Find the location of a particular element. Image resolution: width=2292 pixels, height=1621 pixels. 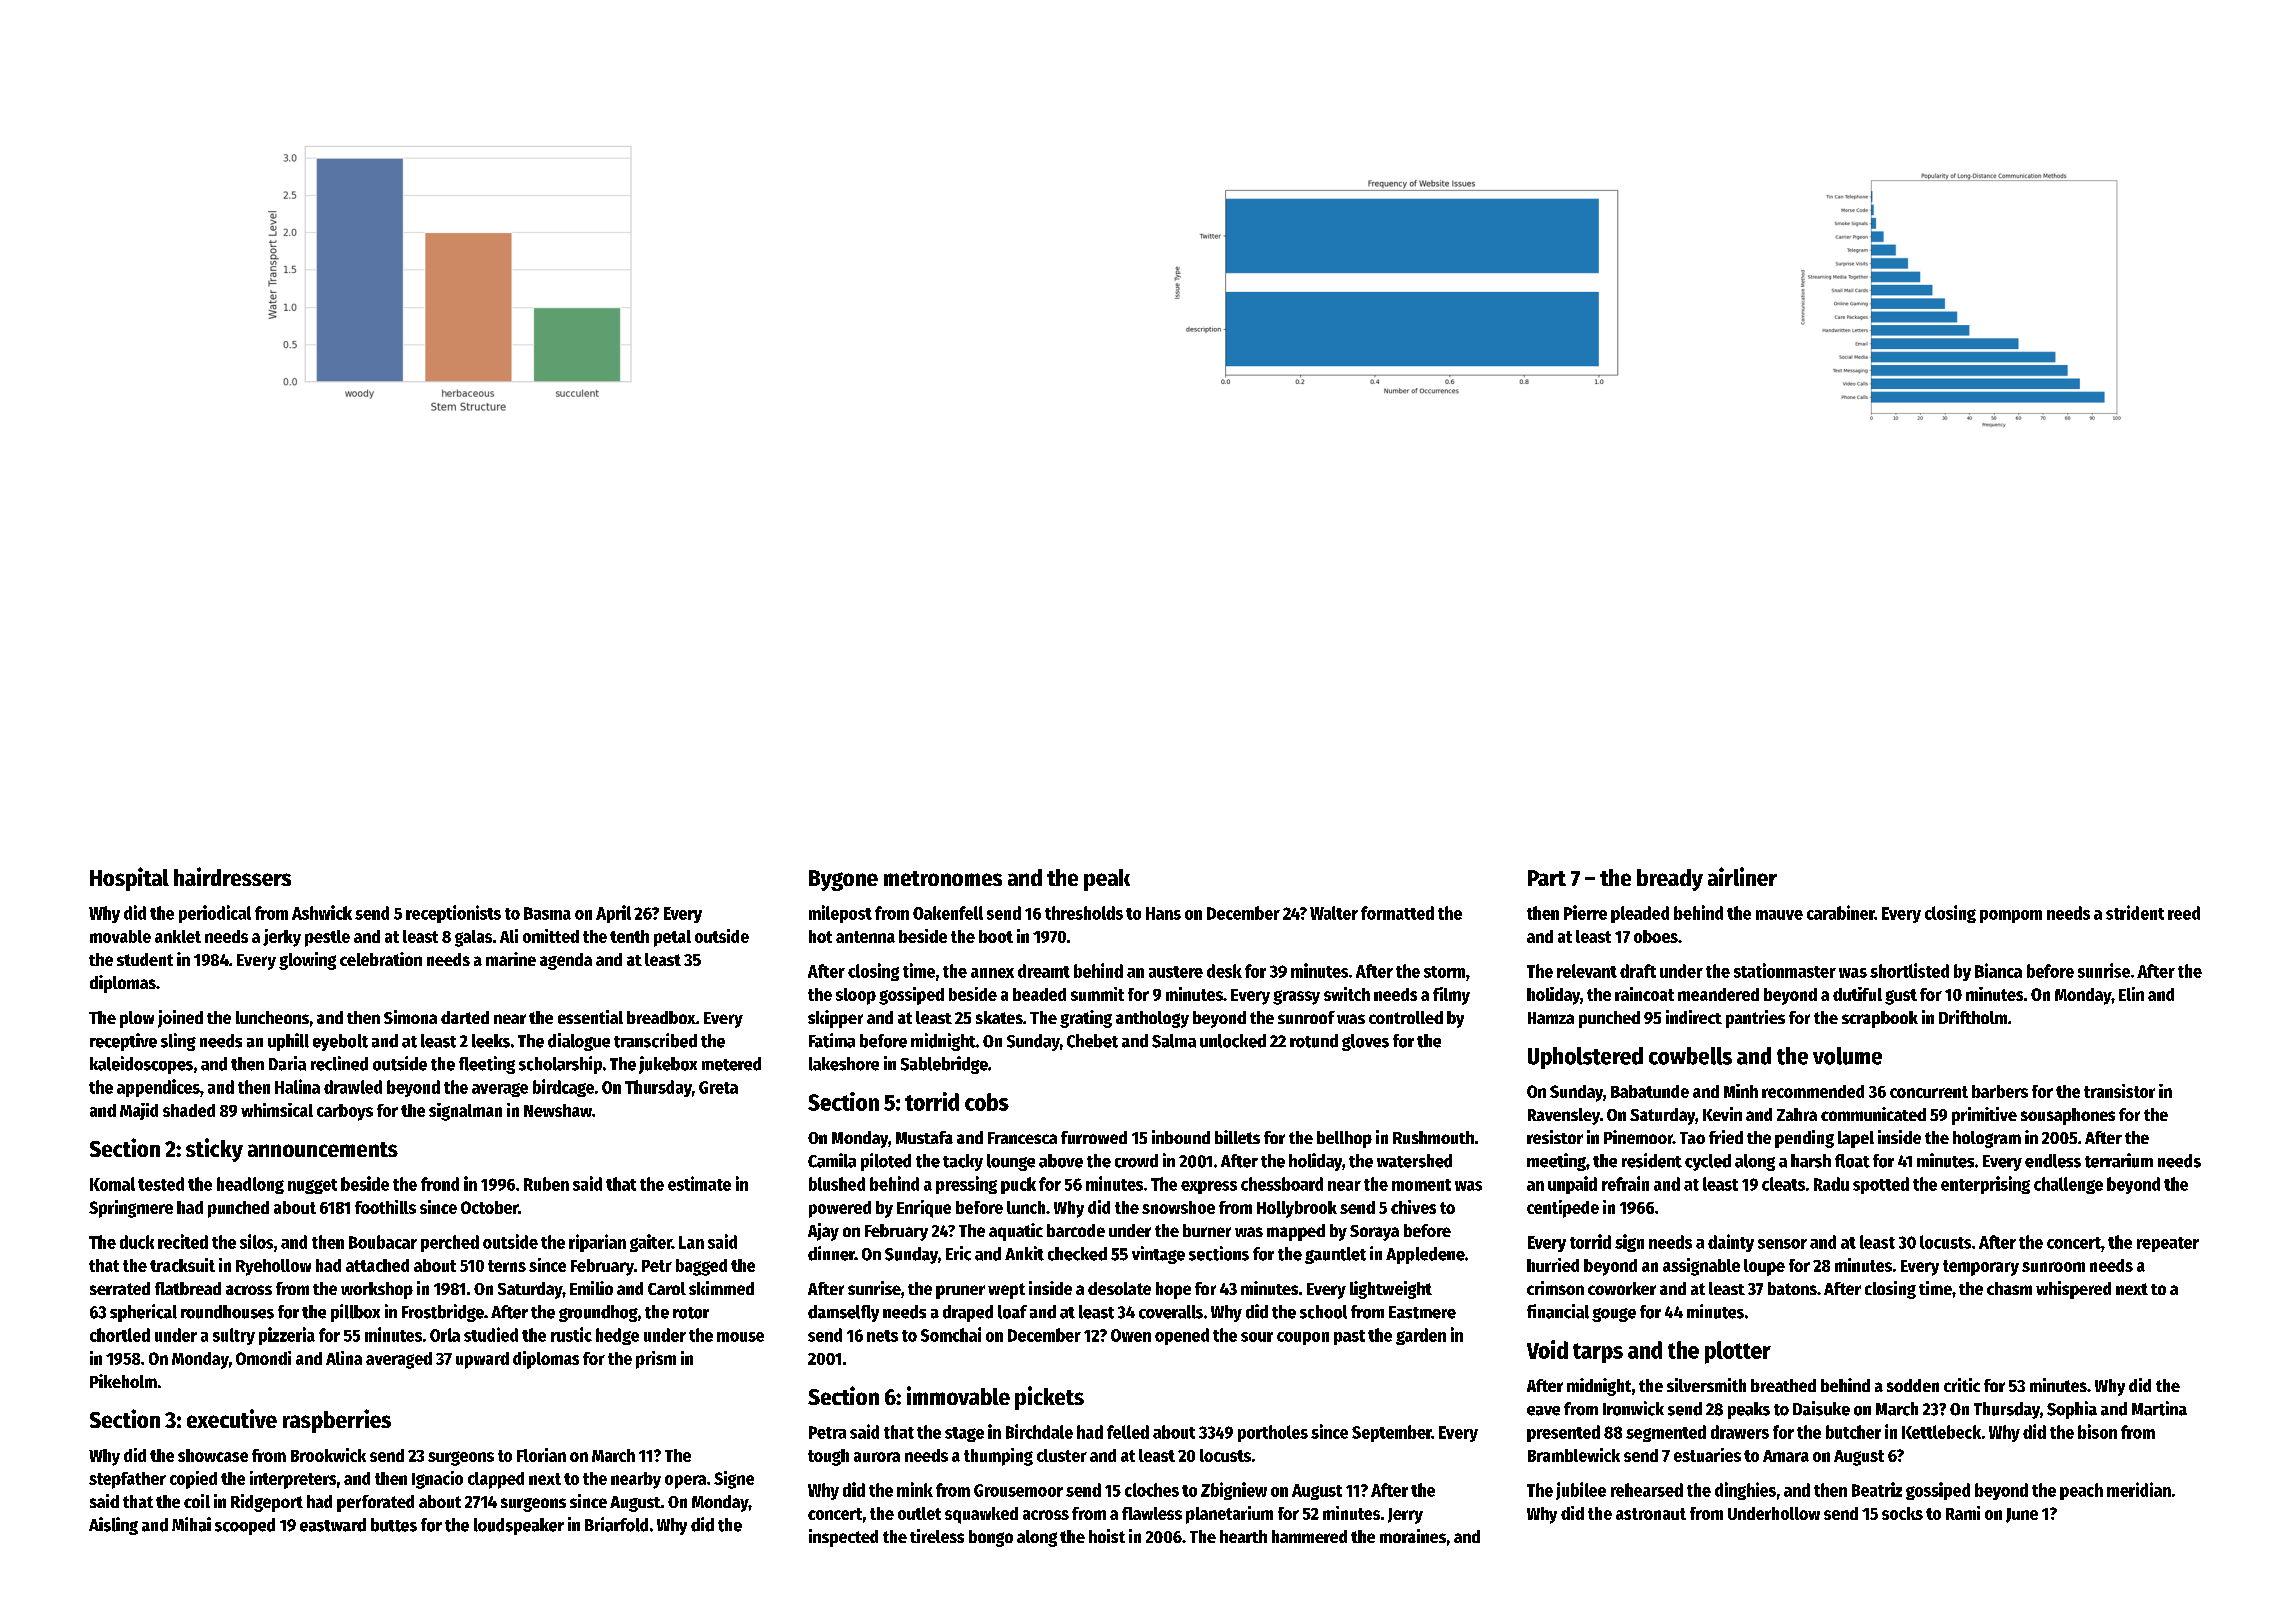

Fatima is located at coordinates (832, 1040).
